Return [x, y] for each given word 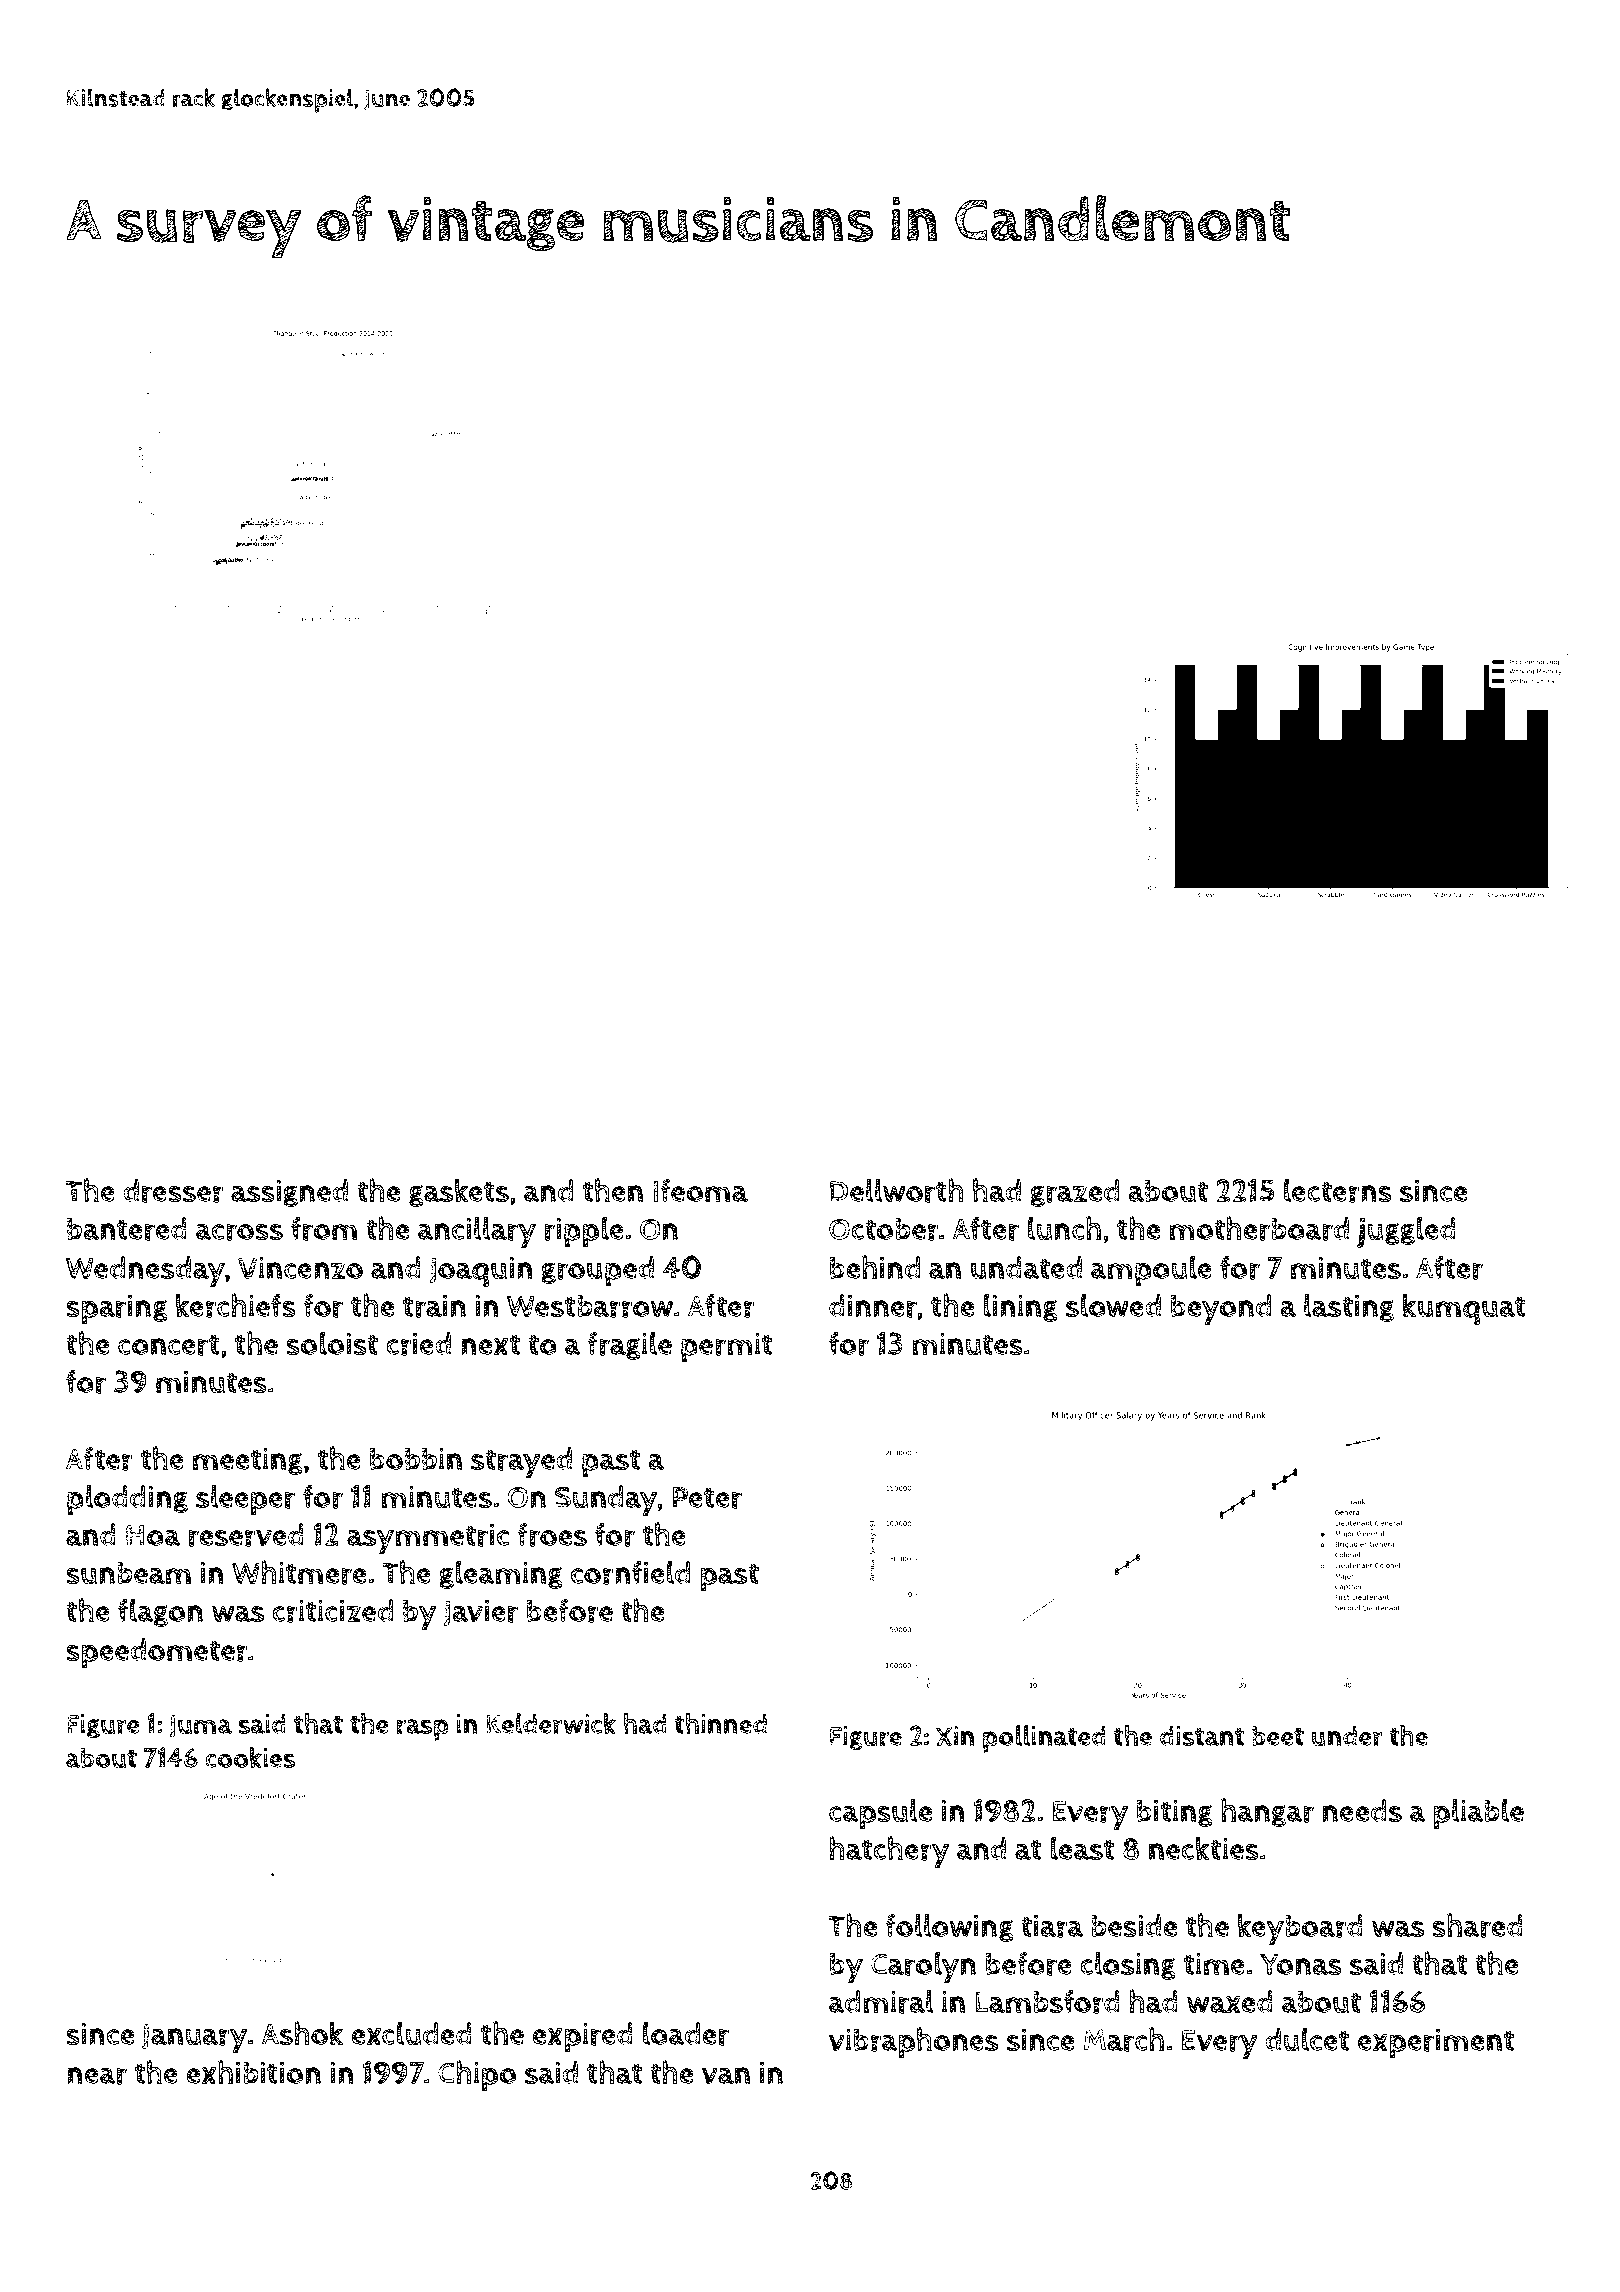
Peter [707, 1498]
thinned [720, 1723]
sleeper [245, 1500]
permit [726, 1347]
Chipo [477, 2076]
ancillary [477, 1232]
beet [1278, 1736]
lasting [1349, 1307]
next [490, 1344]
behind [875, 1267]
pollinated [1044, 1739]
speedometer [157, 1653]
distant [1202, 1736]
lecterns [1338, 1190]
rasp [422, 1730]
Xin [955, 1736]
